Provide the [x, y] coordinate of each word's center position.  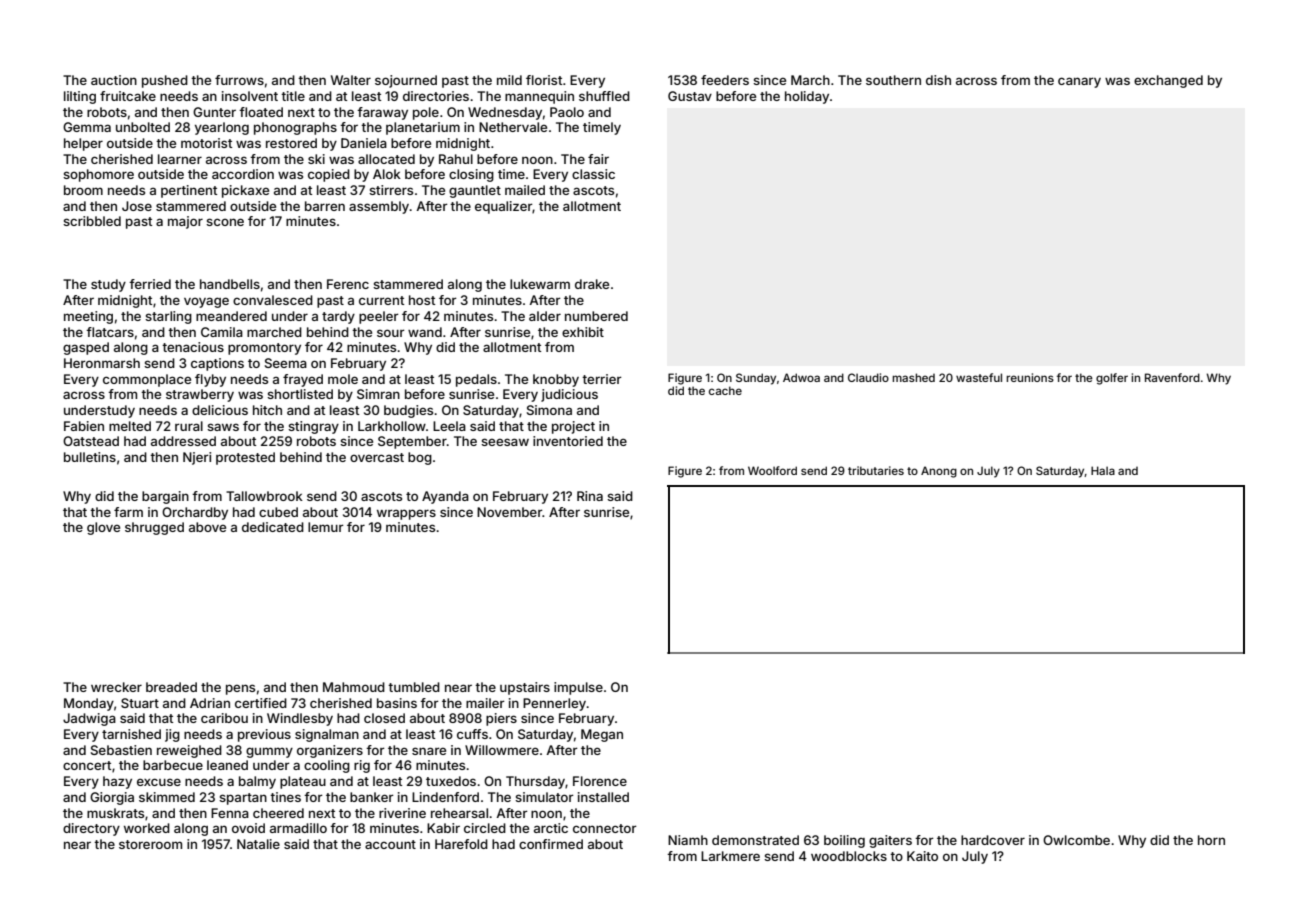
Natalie [258, 844]
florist [544, 80]
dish [938, 80]
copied [329, 175]
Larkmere [730, 856]
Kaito [922, 856]
